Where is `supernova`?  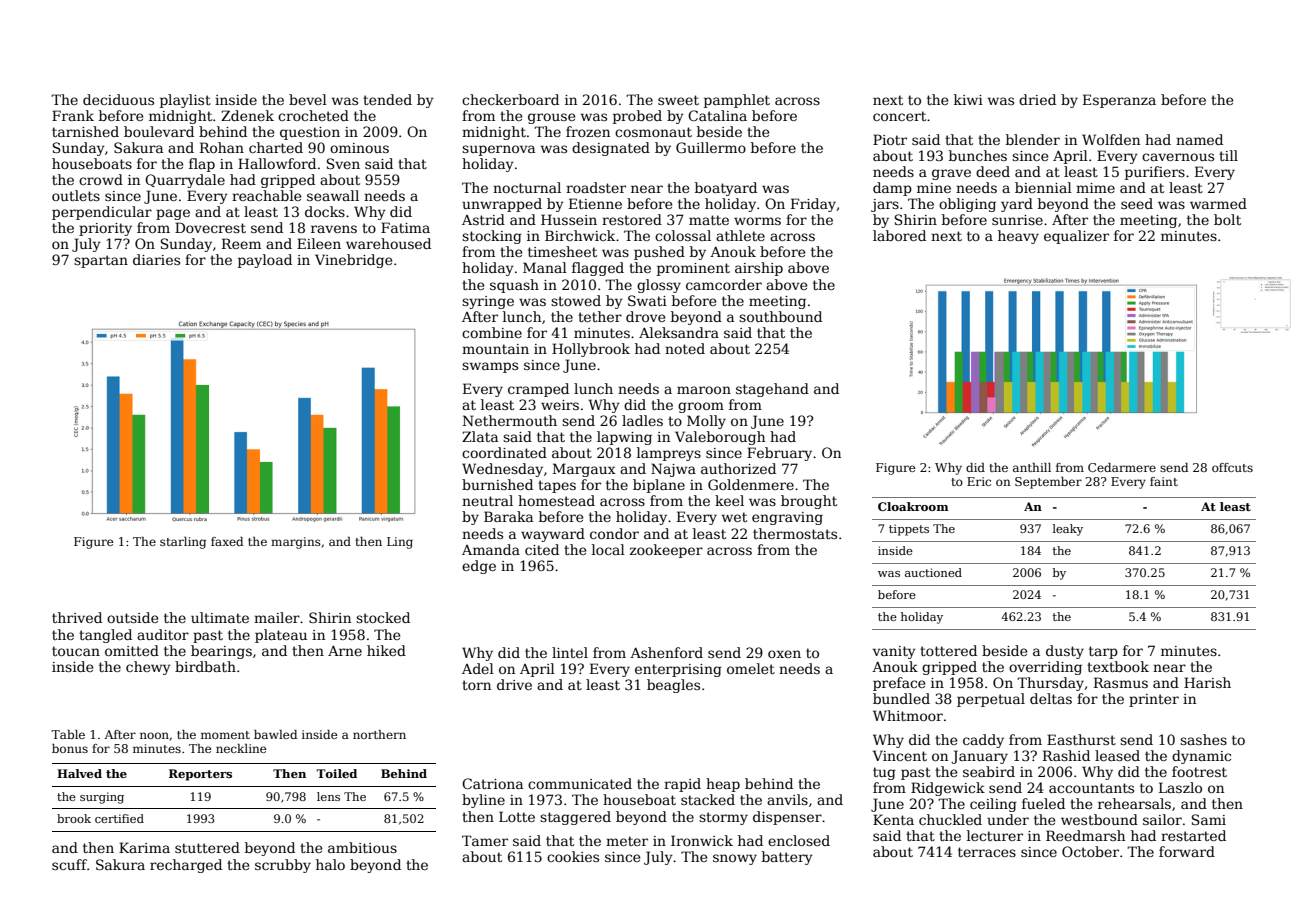
supernova is located at coordinates (498, 150).
